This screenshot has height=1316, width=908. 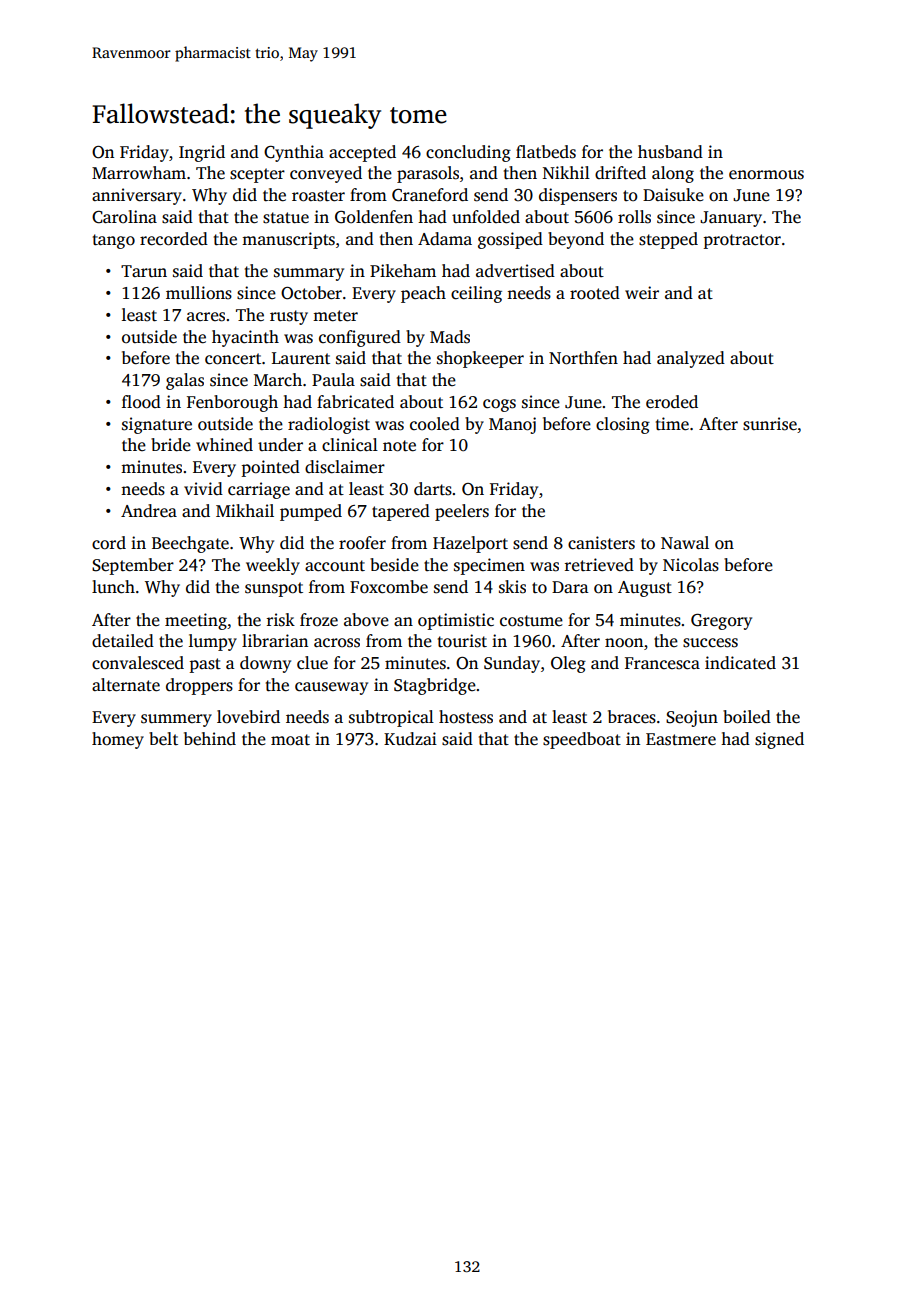 What do you see at coordinates (362, 153) in the screenshot?
I see `accepted` at bounding box center [362, 153].
